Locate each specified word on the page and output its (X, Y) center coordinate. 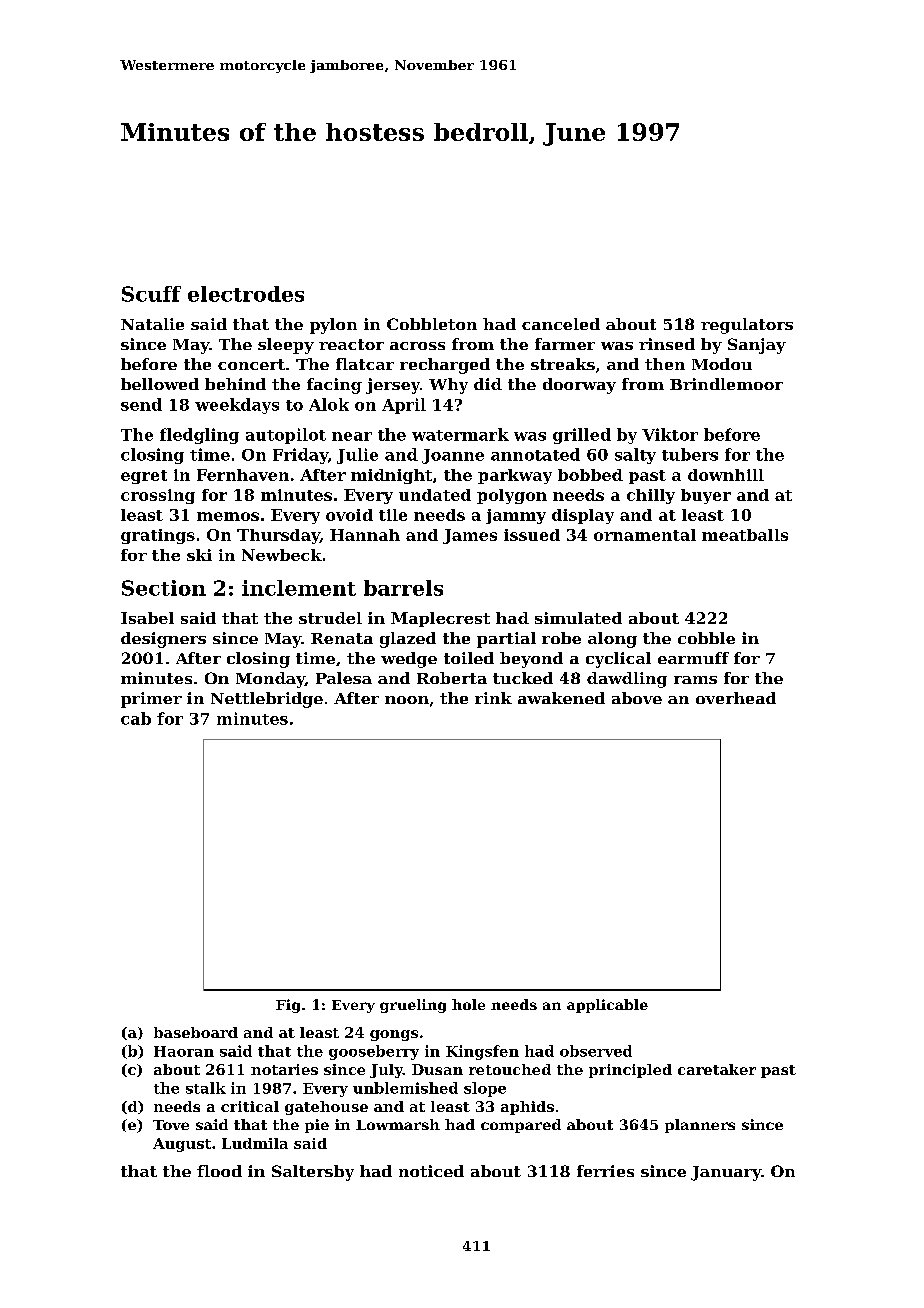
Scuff (151, 294)
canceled (561, 324)
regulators (747, 326)
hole (468, 1004)
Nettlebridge (267, 700)
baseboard (196, 1032)
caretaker (717, 1069)
